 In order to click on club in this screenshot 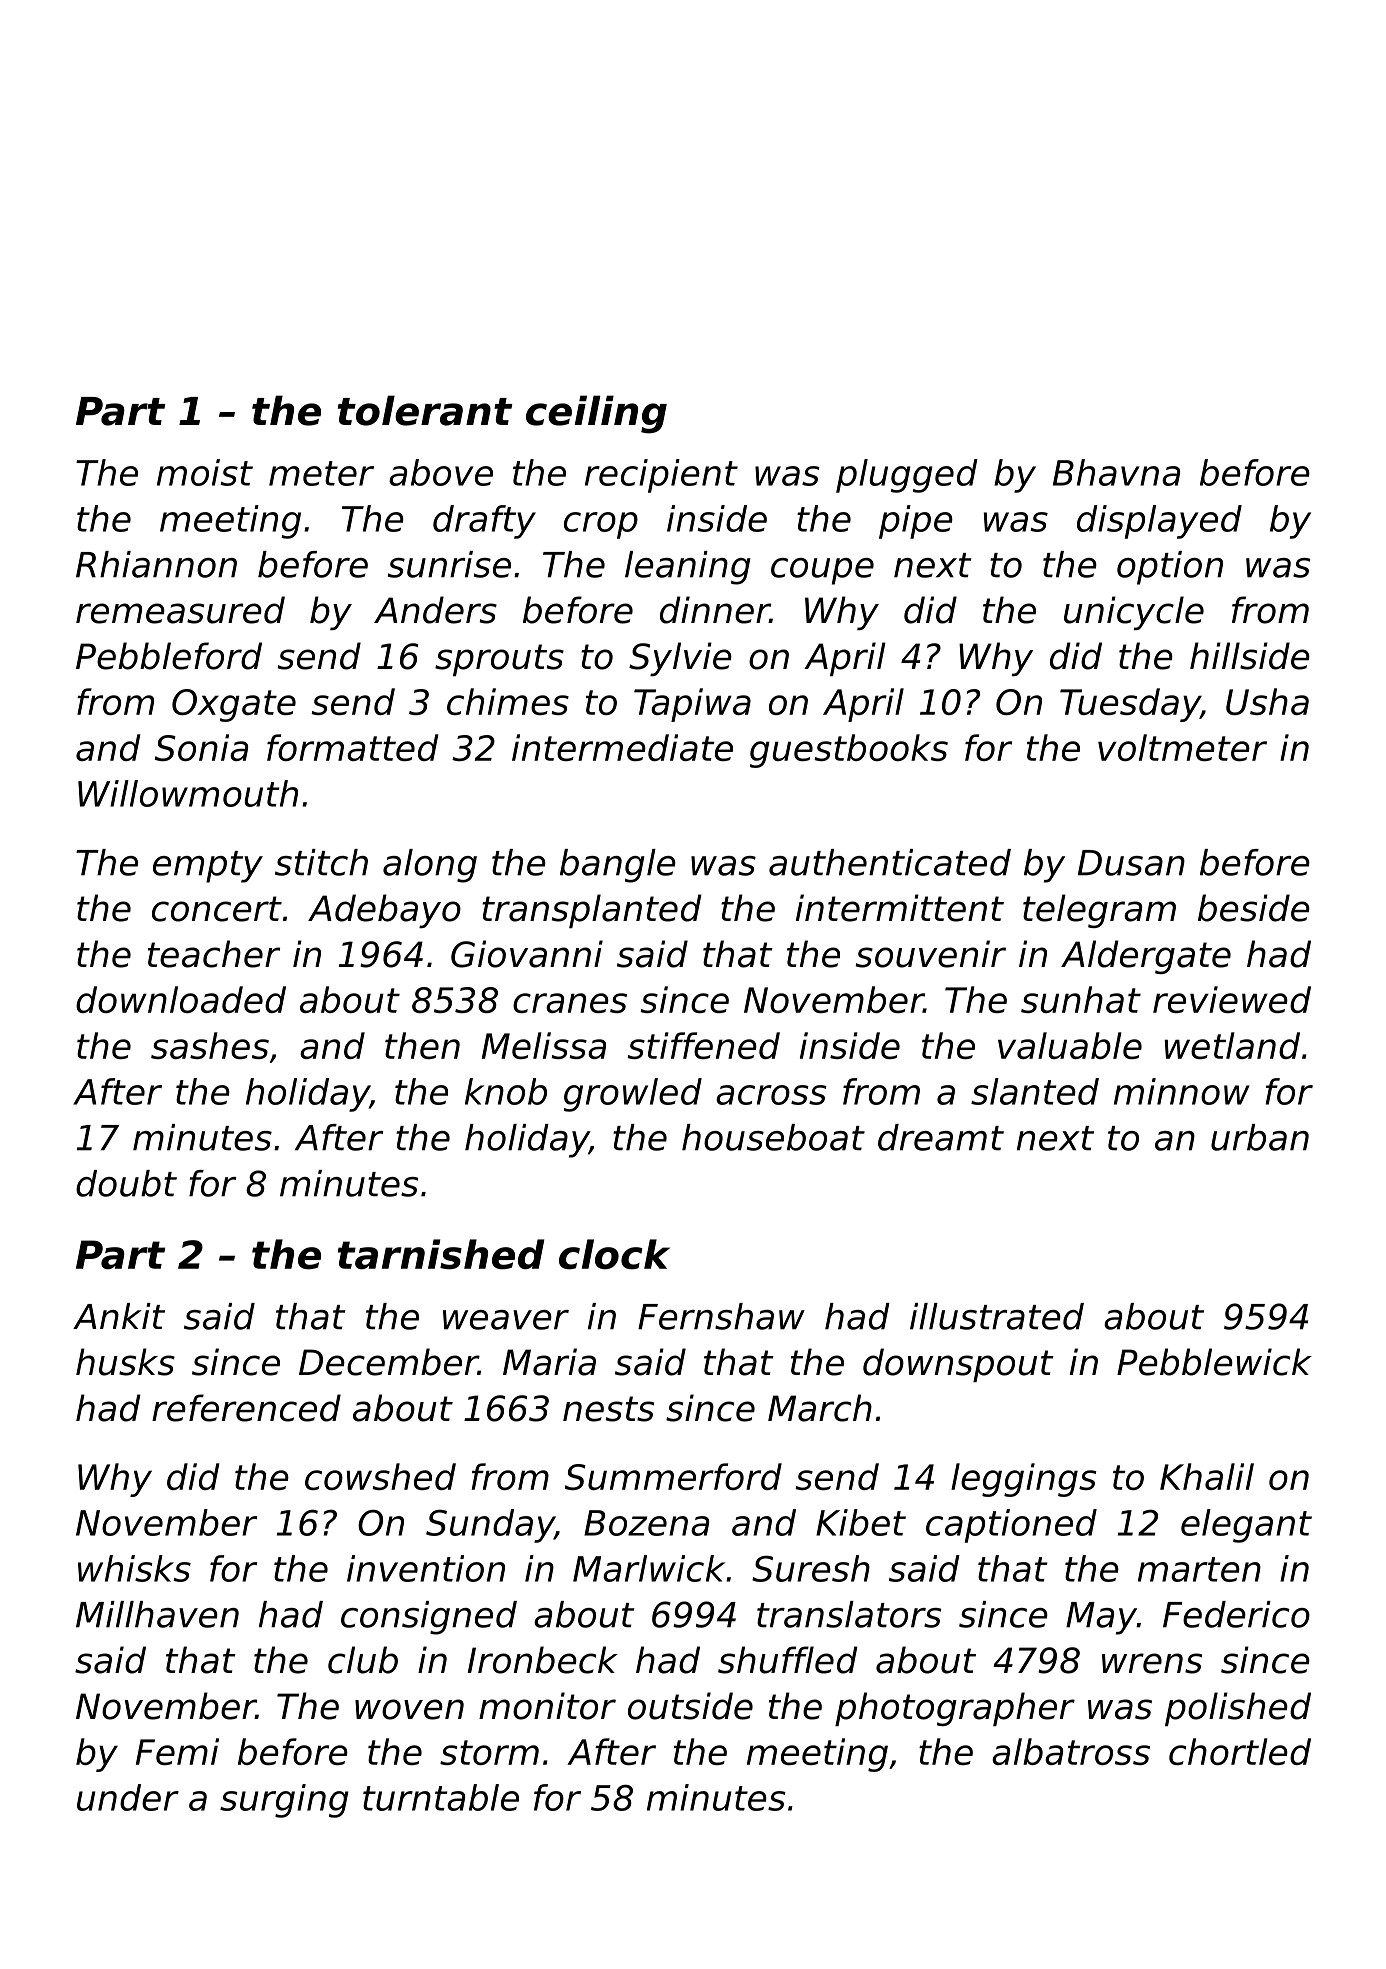, I will do `click(363, 1660)`.
